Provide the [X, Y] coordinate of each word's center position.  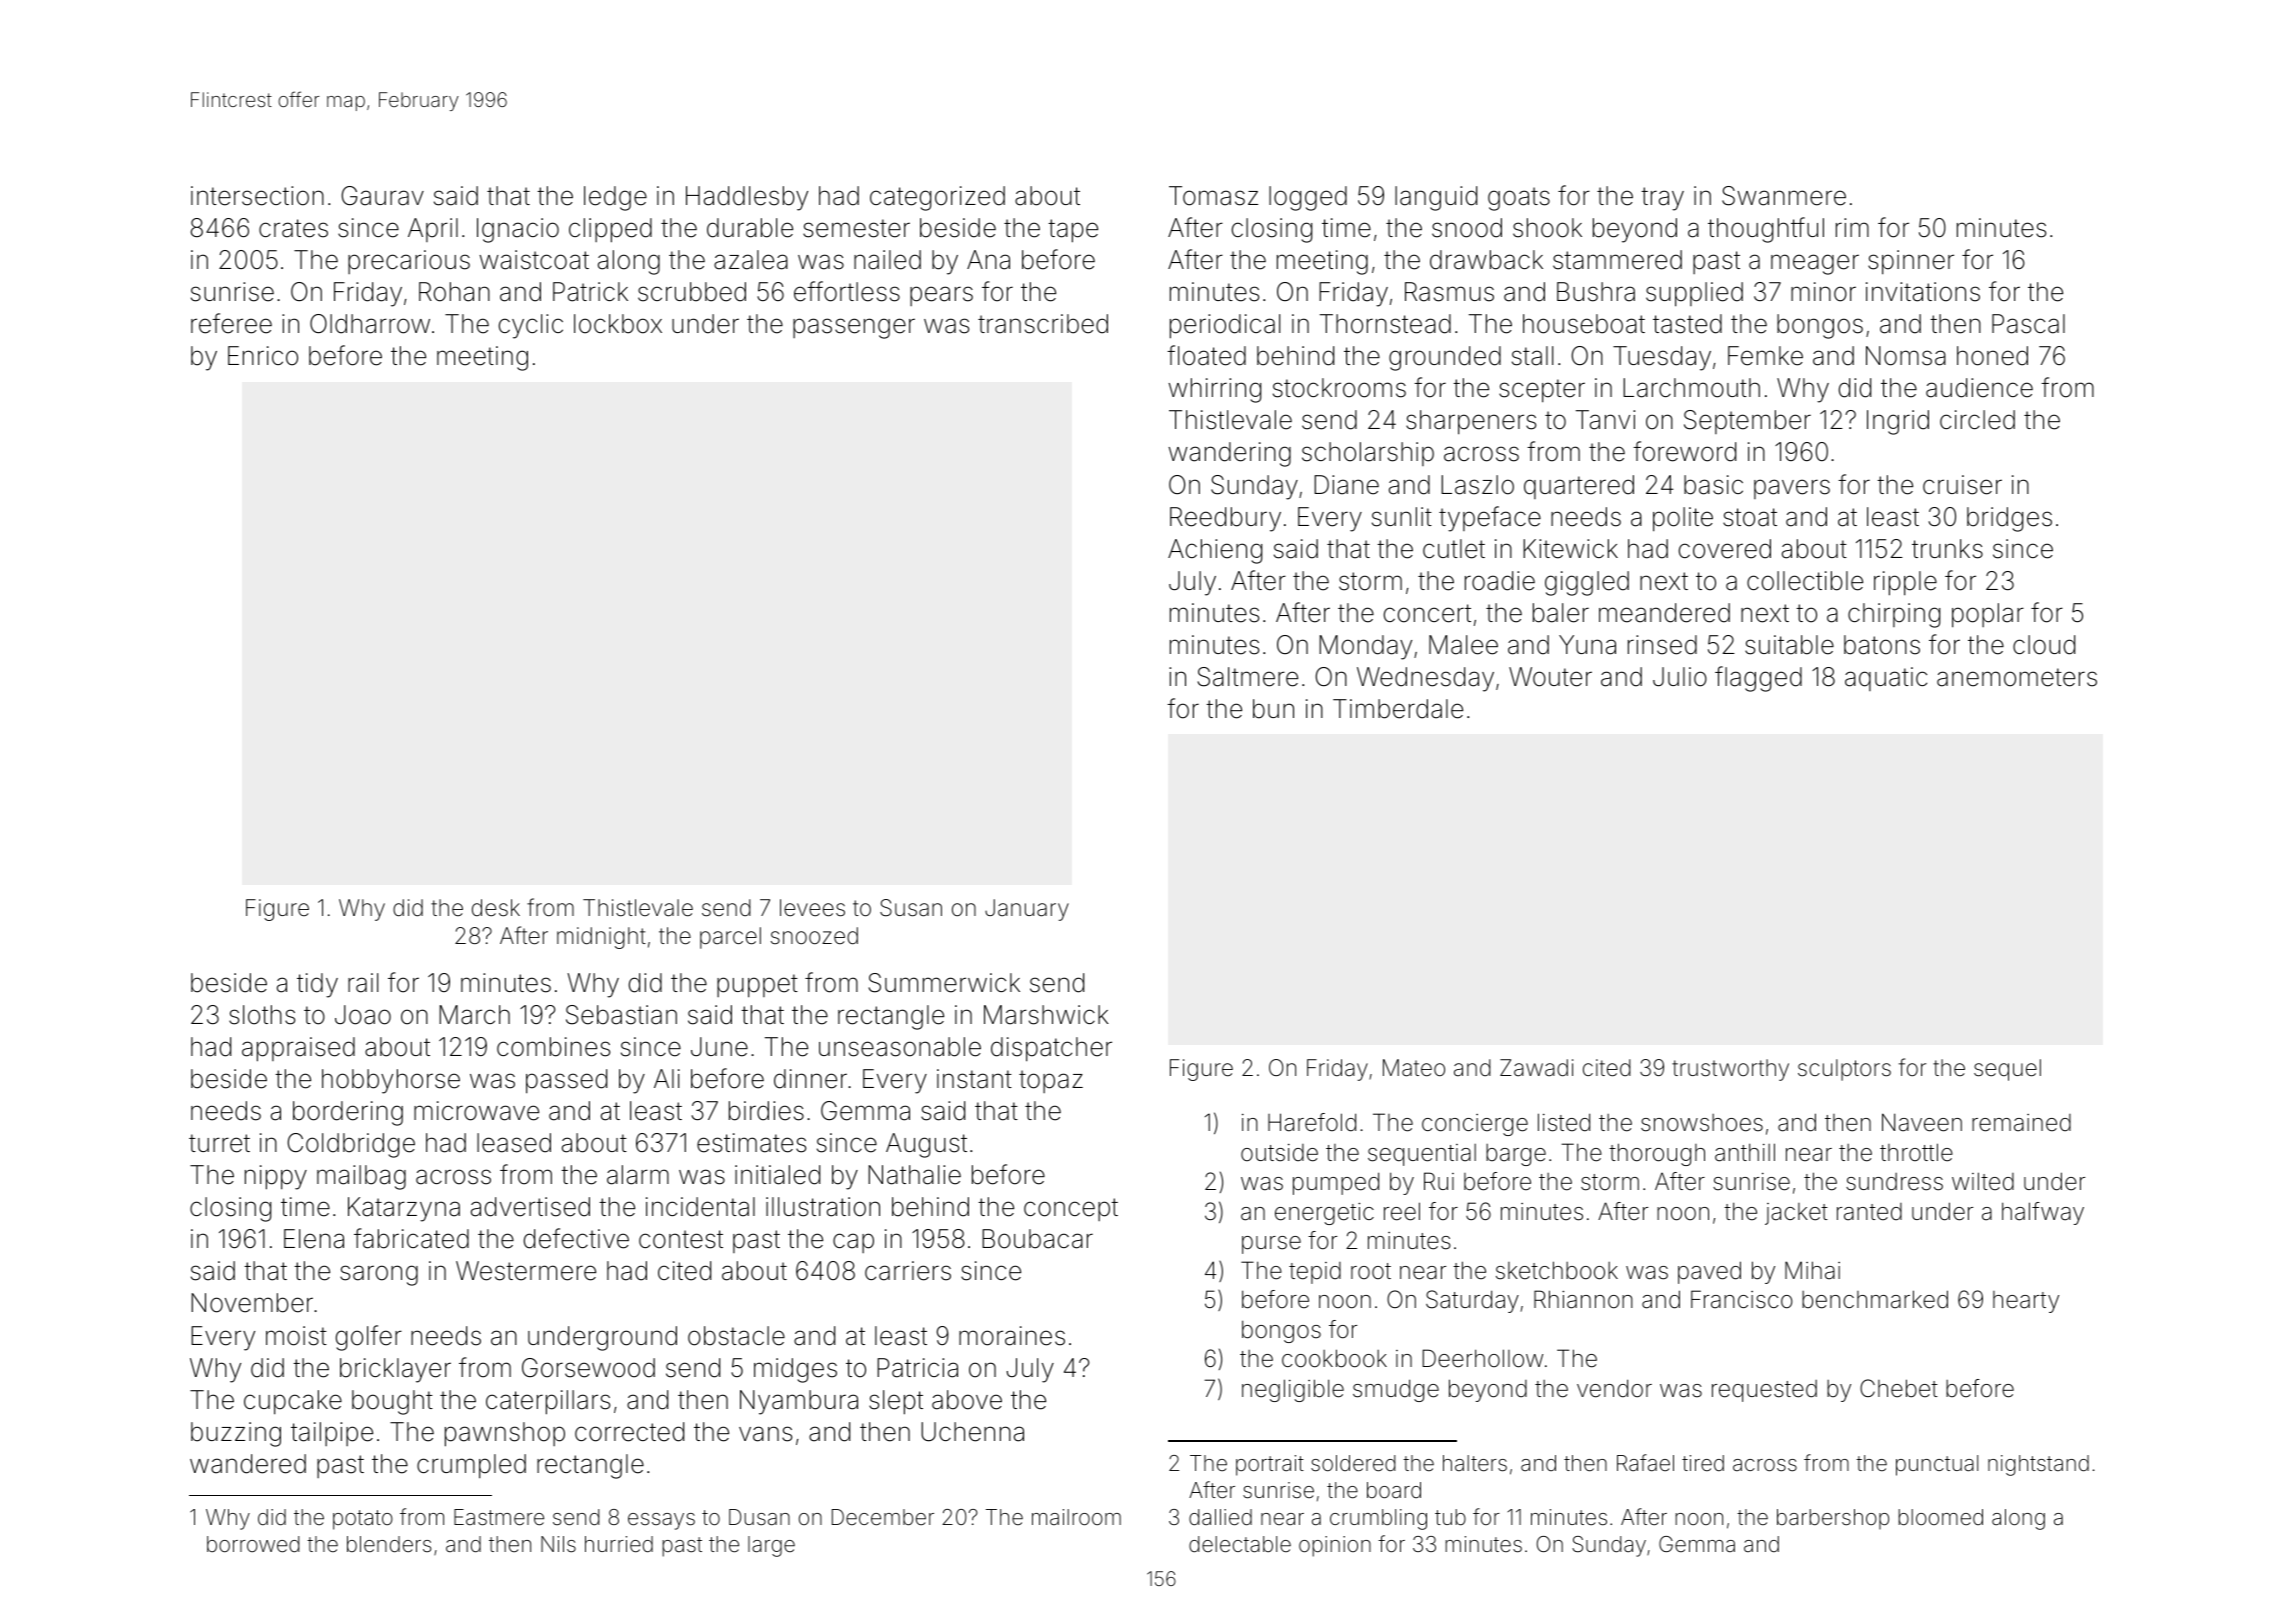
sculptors [1844, 1070]
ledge [615, 198]
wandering [1229, 454]
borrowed [253, 1544]
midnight [601, 938]
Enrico [263, 356]
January [1027, 910]
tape [1073, 231]
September [1747, 422]
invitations [1923, 292]
